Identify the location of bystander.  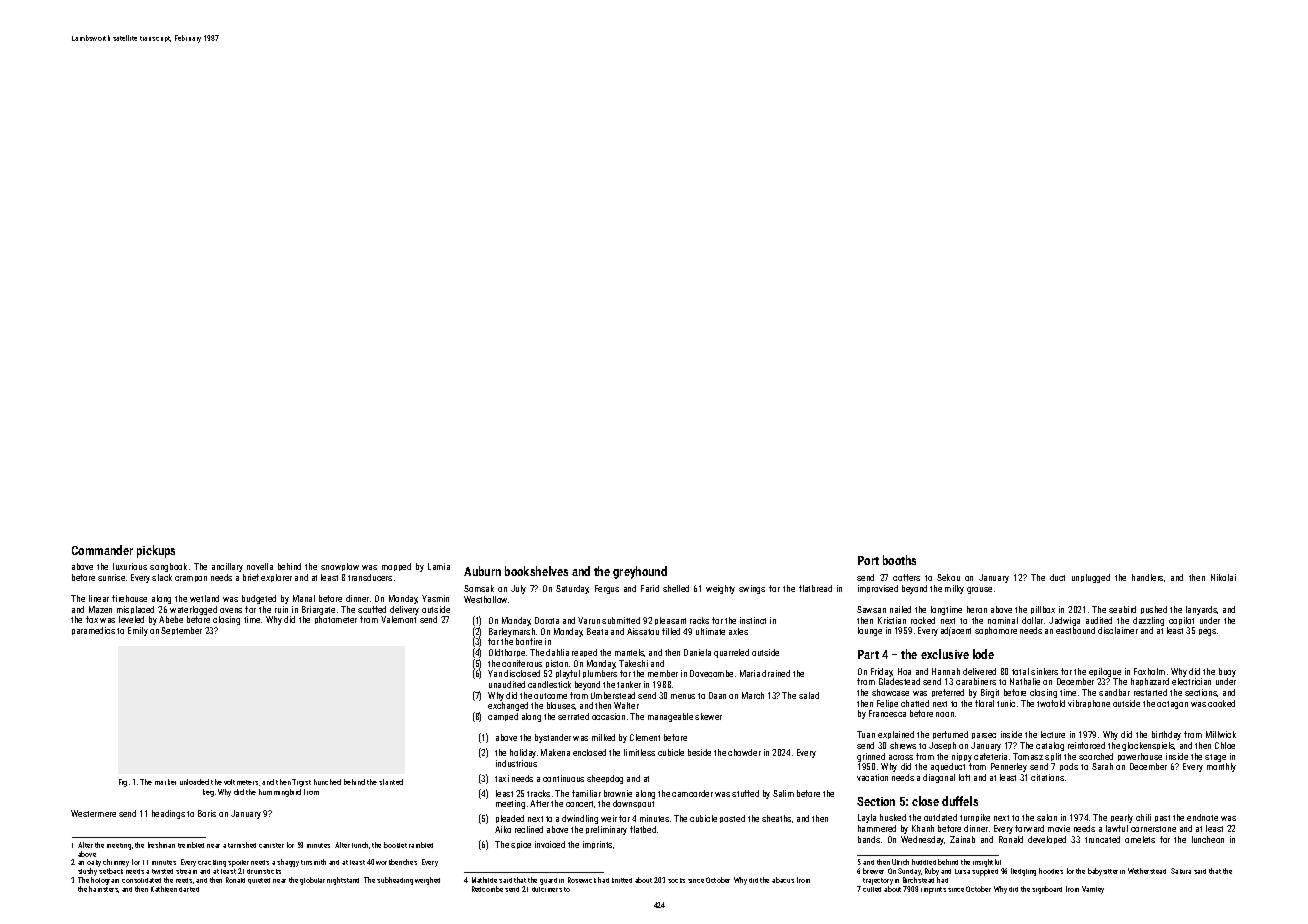
(553, 738).
